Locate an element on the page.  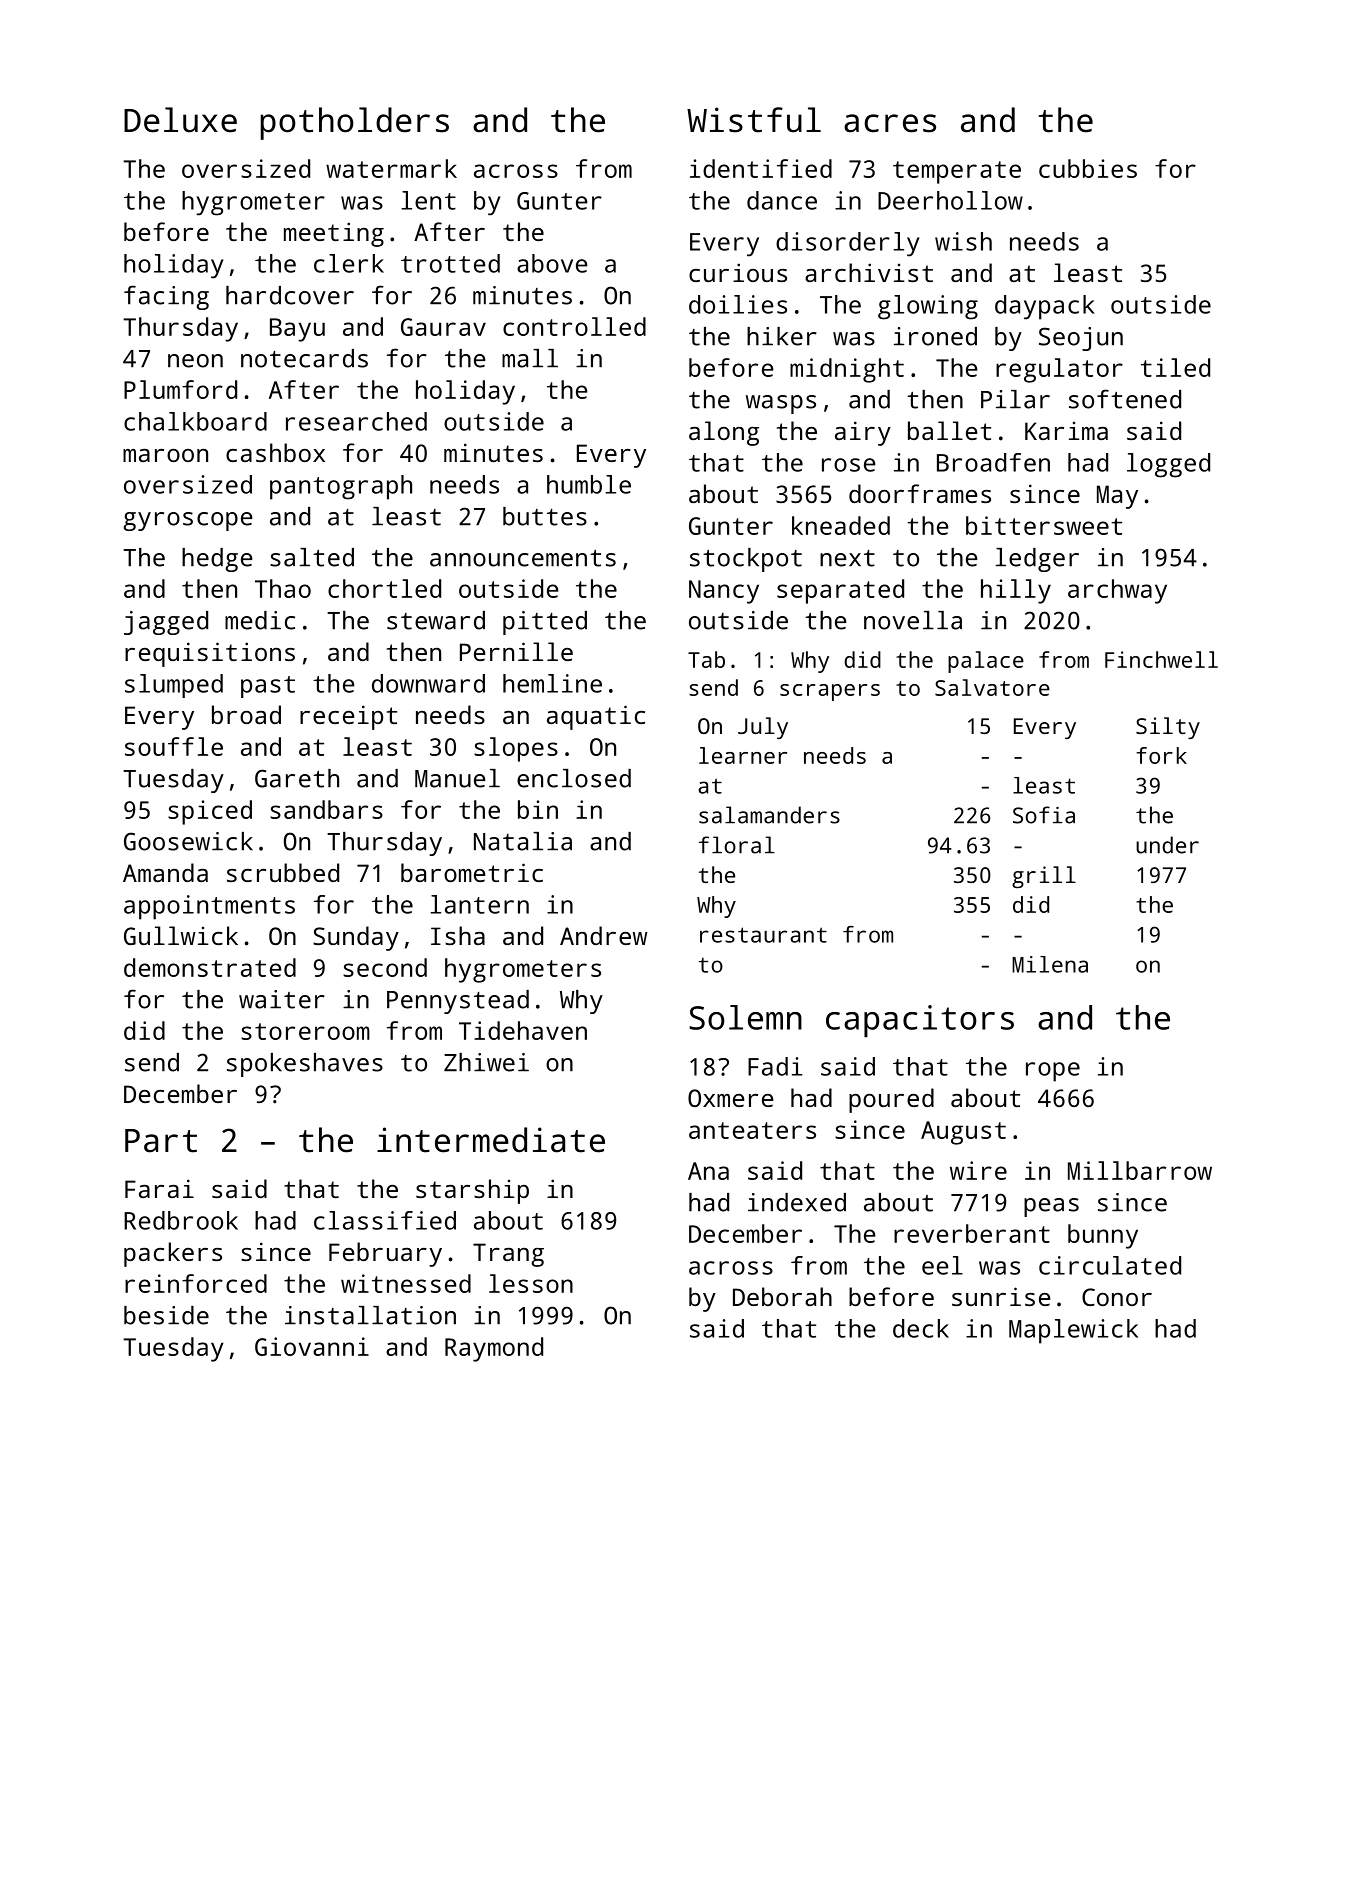
souffle is located at coordinates (174, 746).
